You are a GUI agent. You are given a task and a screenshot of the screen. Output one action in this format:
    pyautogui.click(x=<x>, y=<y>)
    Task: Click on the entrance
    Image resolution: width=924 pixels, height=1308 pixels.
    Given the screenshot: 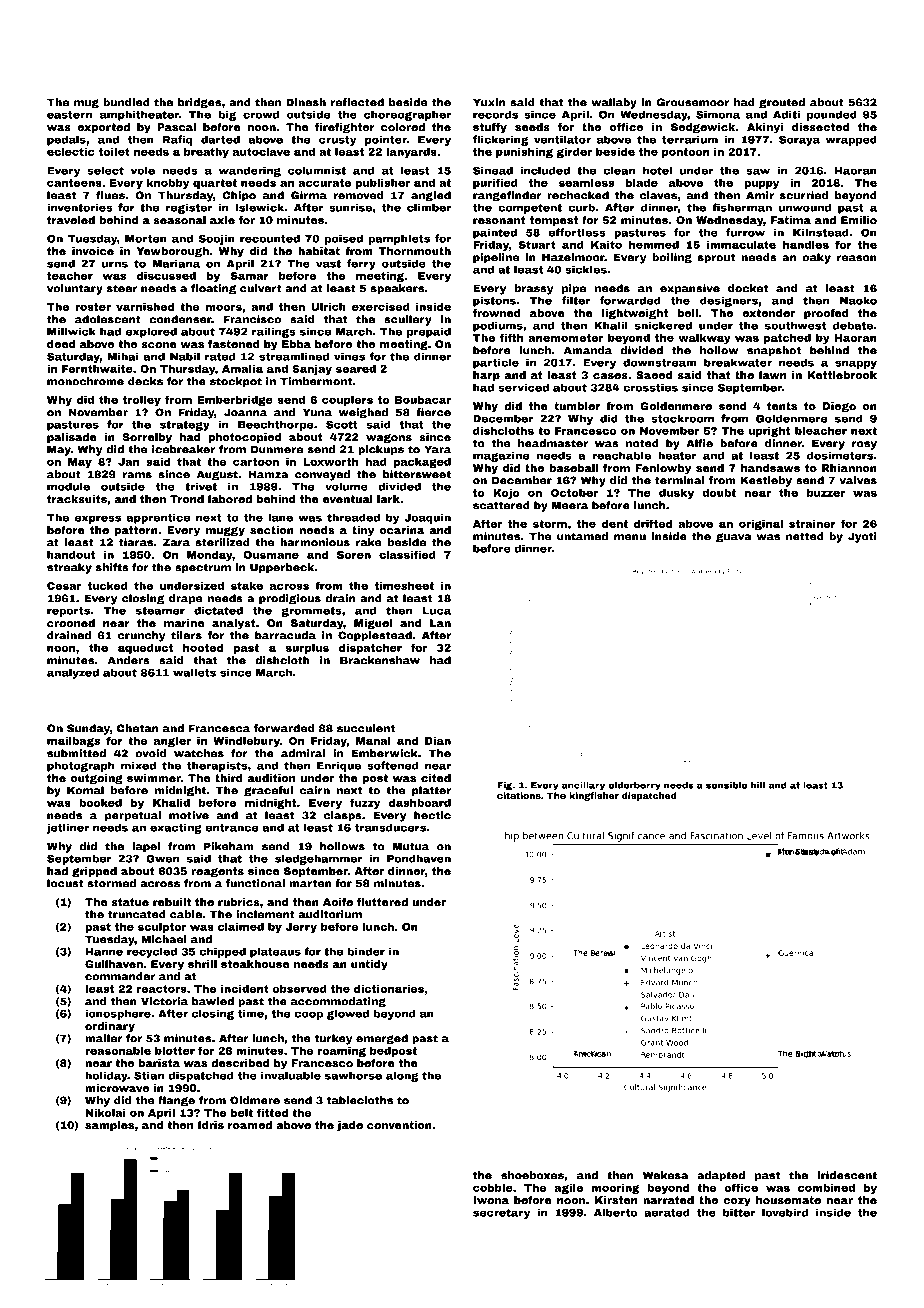 What is the action you would take?
    pyautogui.click(x=232, y=828)
